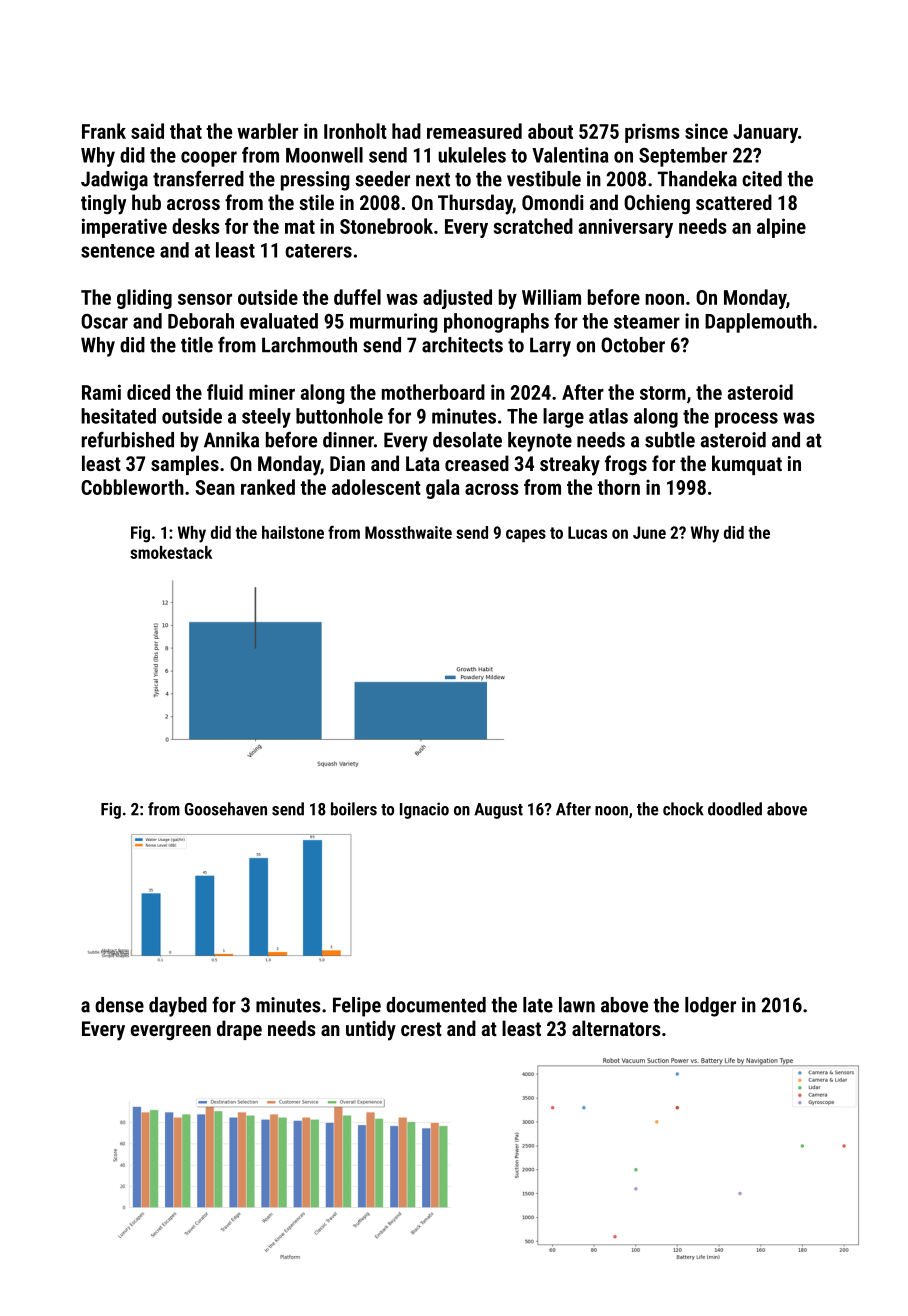  Describe the element at coordinates (618, 487) in the image. I see `thorn` at that location.
